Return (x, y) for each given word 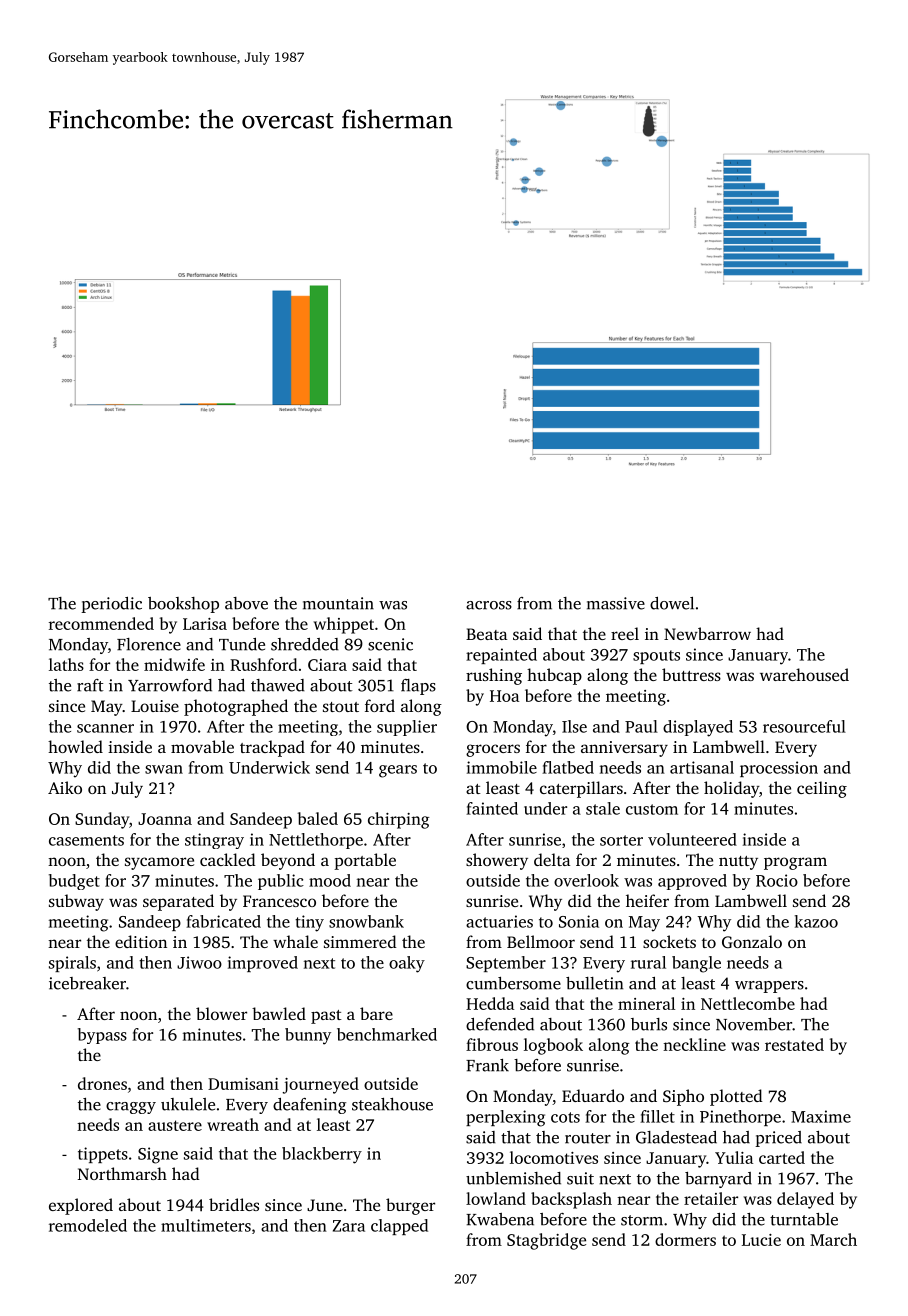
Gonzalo (752, 941)
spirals (72, 964)
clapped (399, 1227)
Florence (149, 644)
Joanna (165, 819)
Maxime (821, 1116)
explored (81, 1206)
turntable (804, 1219)
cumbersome (513, 983)
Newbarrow (707, 633)
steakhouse (392, 1104)
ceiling (822, 789)
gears (398, 771)
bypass (102, 1036)
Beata (486, 634)
